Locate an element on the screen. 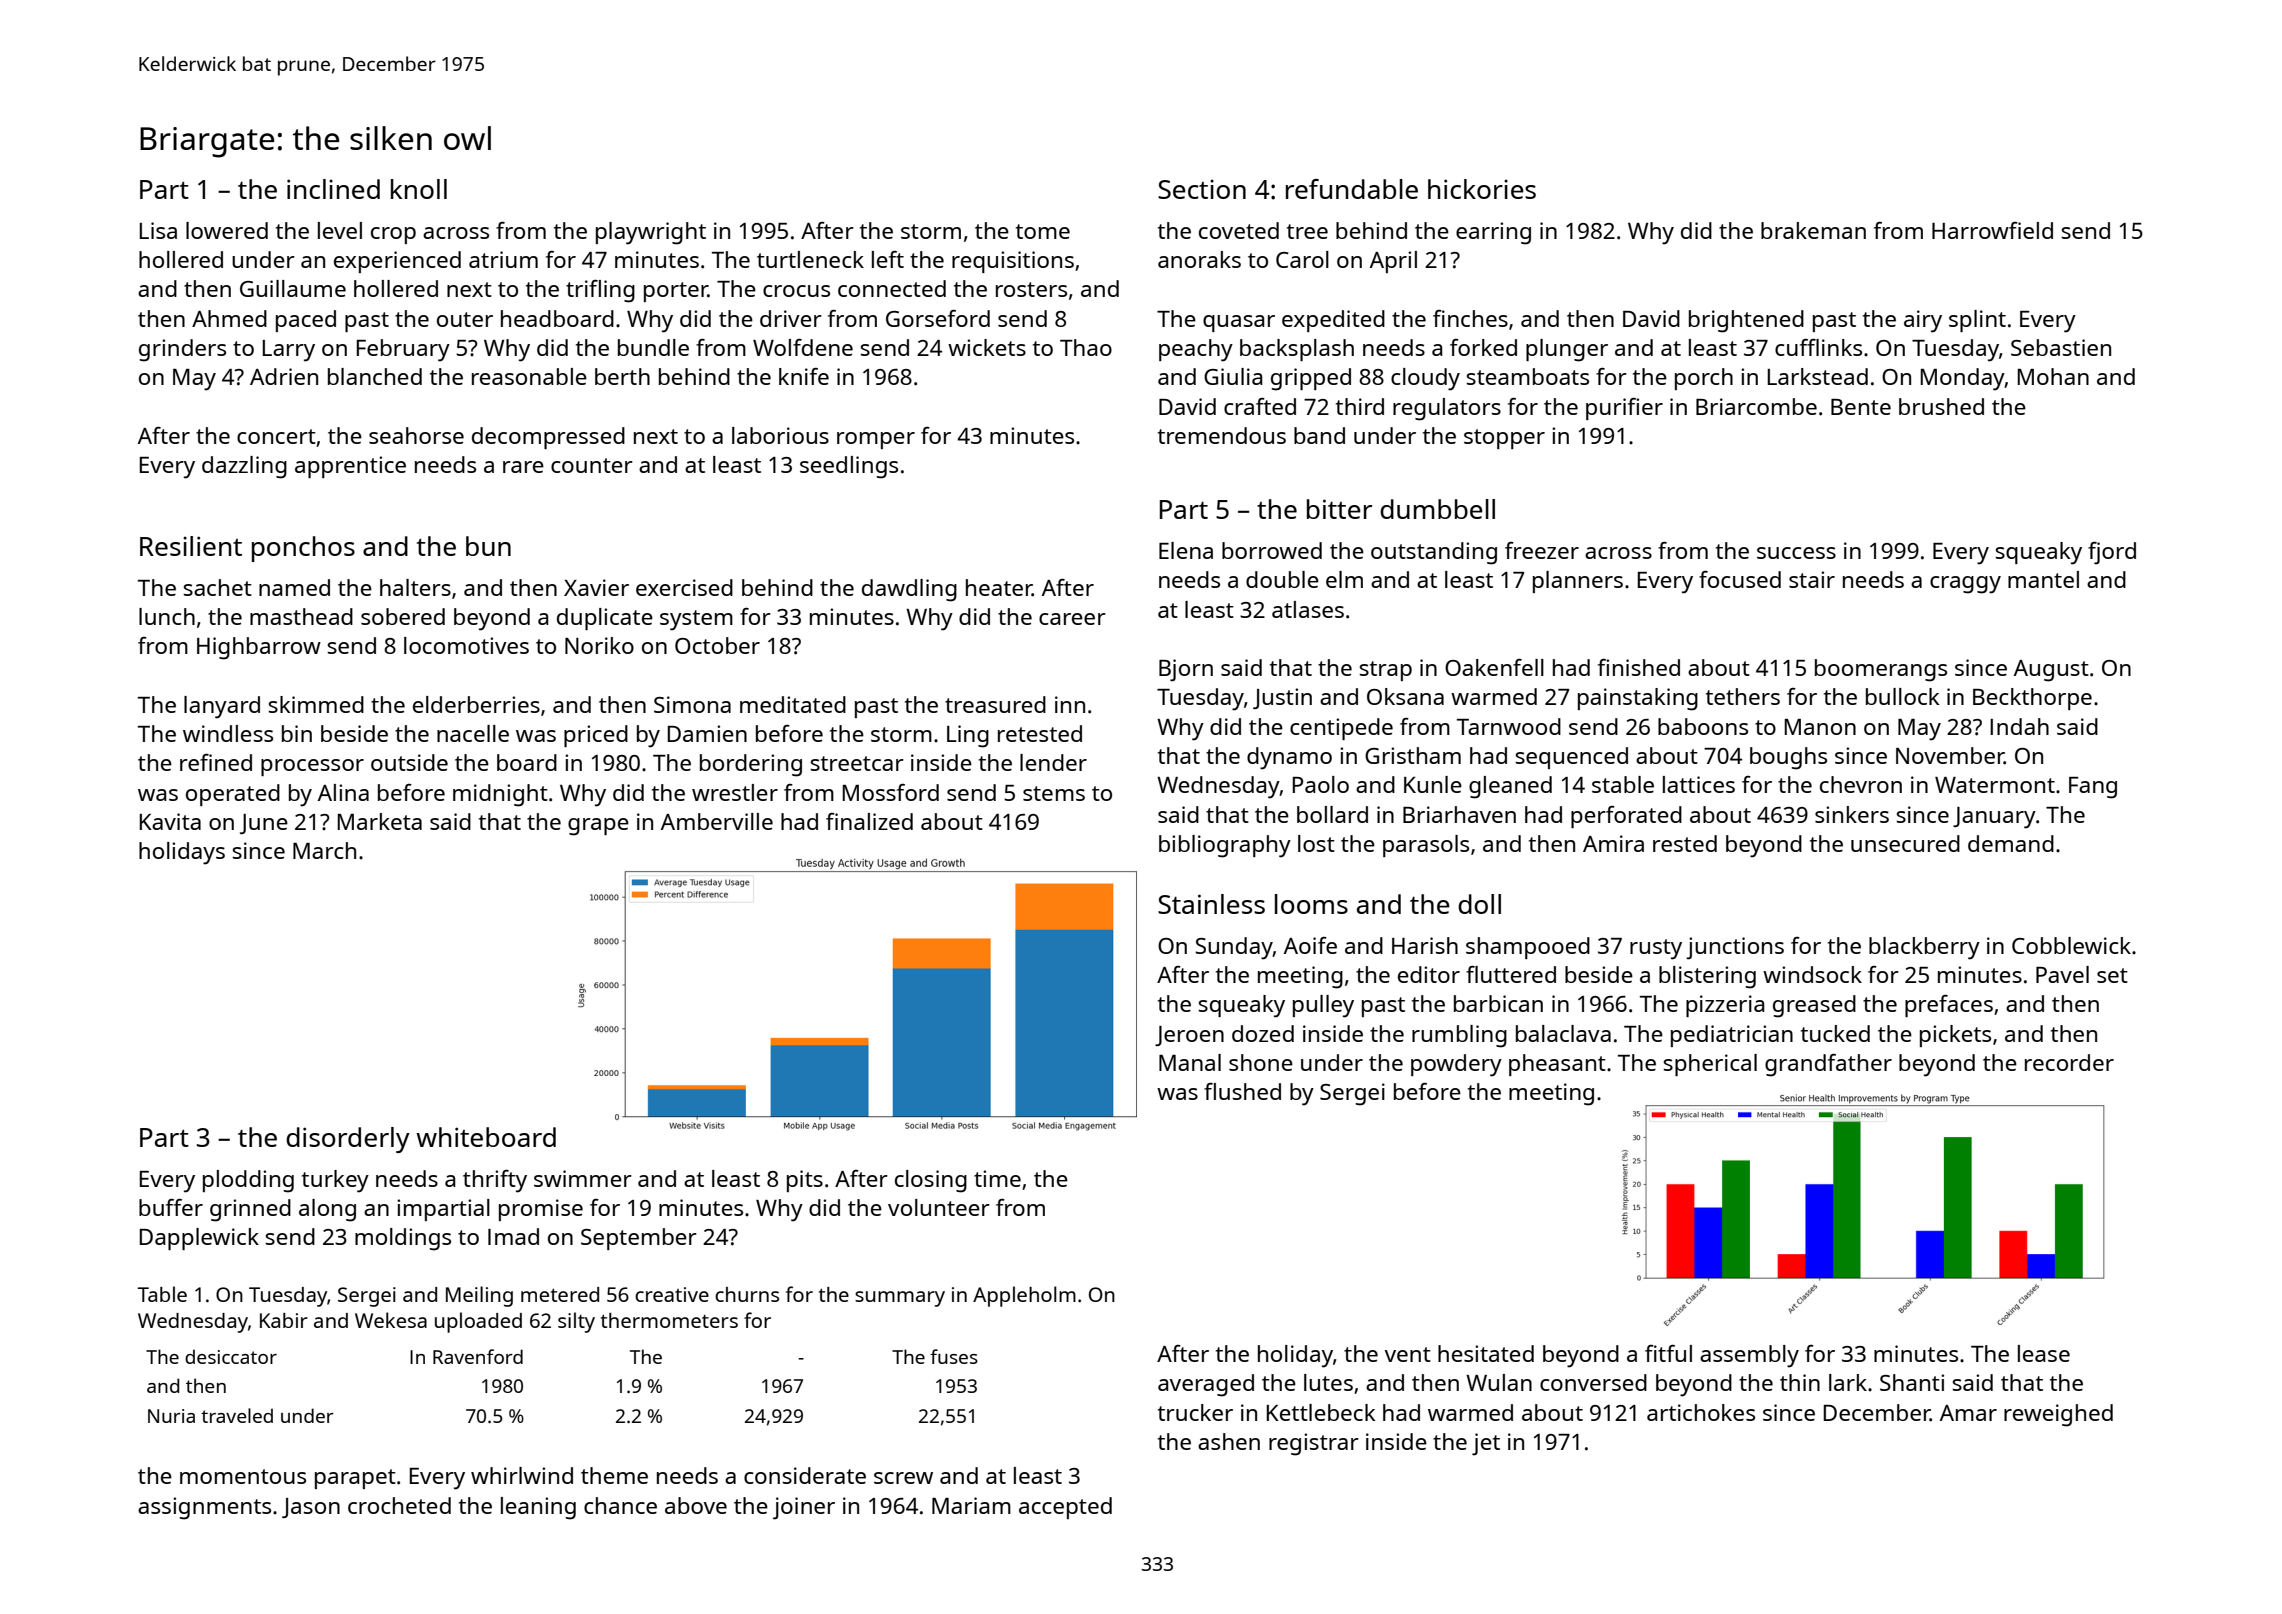 This screenshot has width=2282, height=1614. Kavita is located at coordinates (170, 821).
